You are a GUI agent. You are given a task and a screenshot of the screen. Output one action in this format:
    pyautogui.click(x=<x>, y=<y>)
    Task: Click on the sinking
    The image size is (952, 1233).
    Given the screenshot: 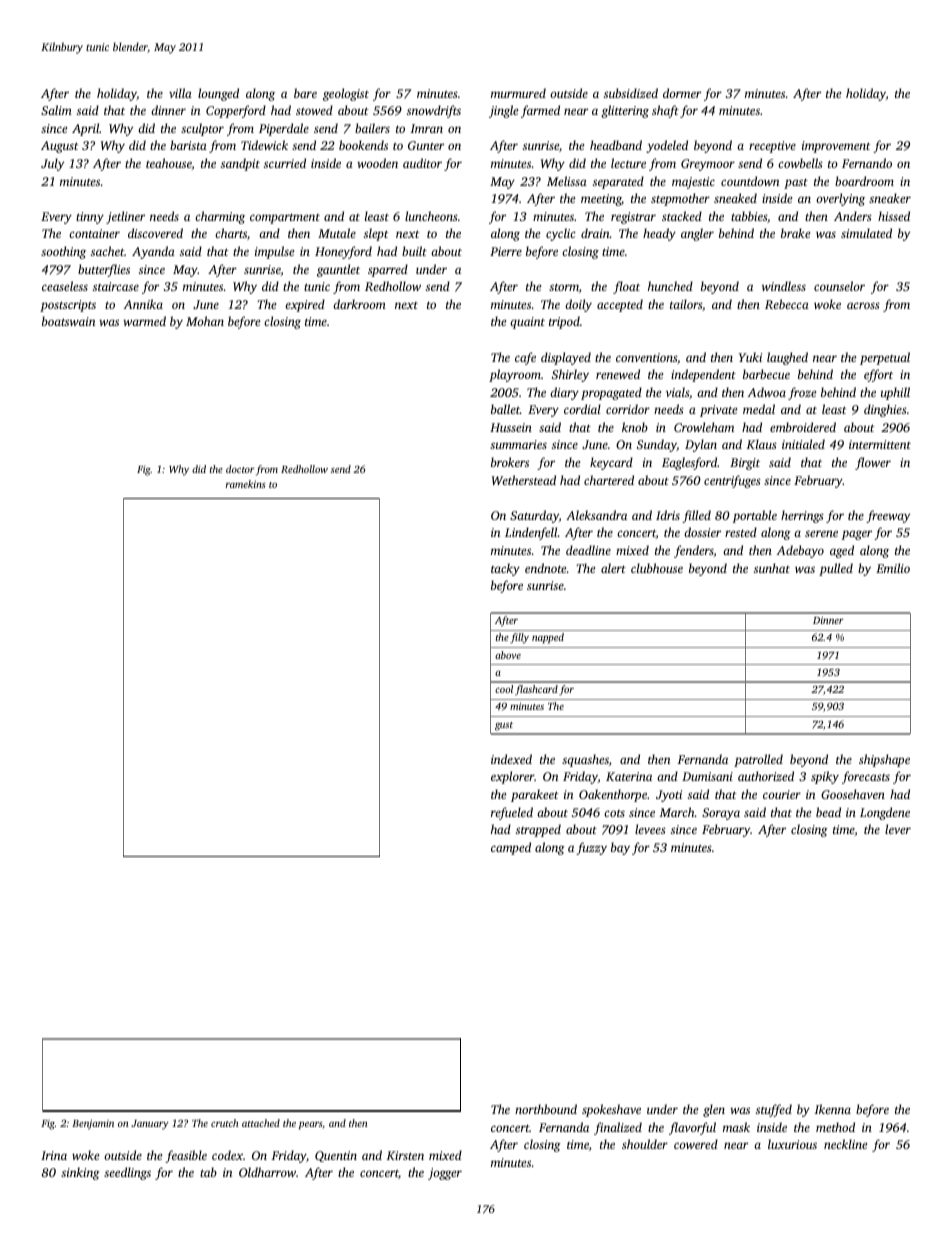 What is the action you would take?
    pyautogui.click(x=80, y=1173)
